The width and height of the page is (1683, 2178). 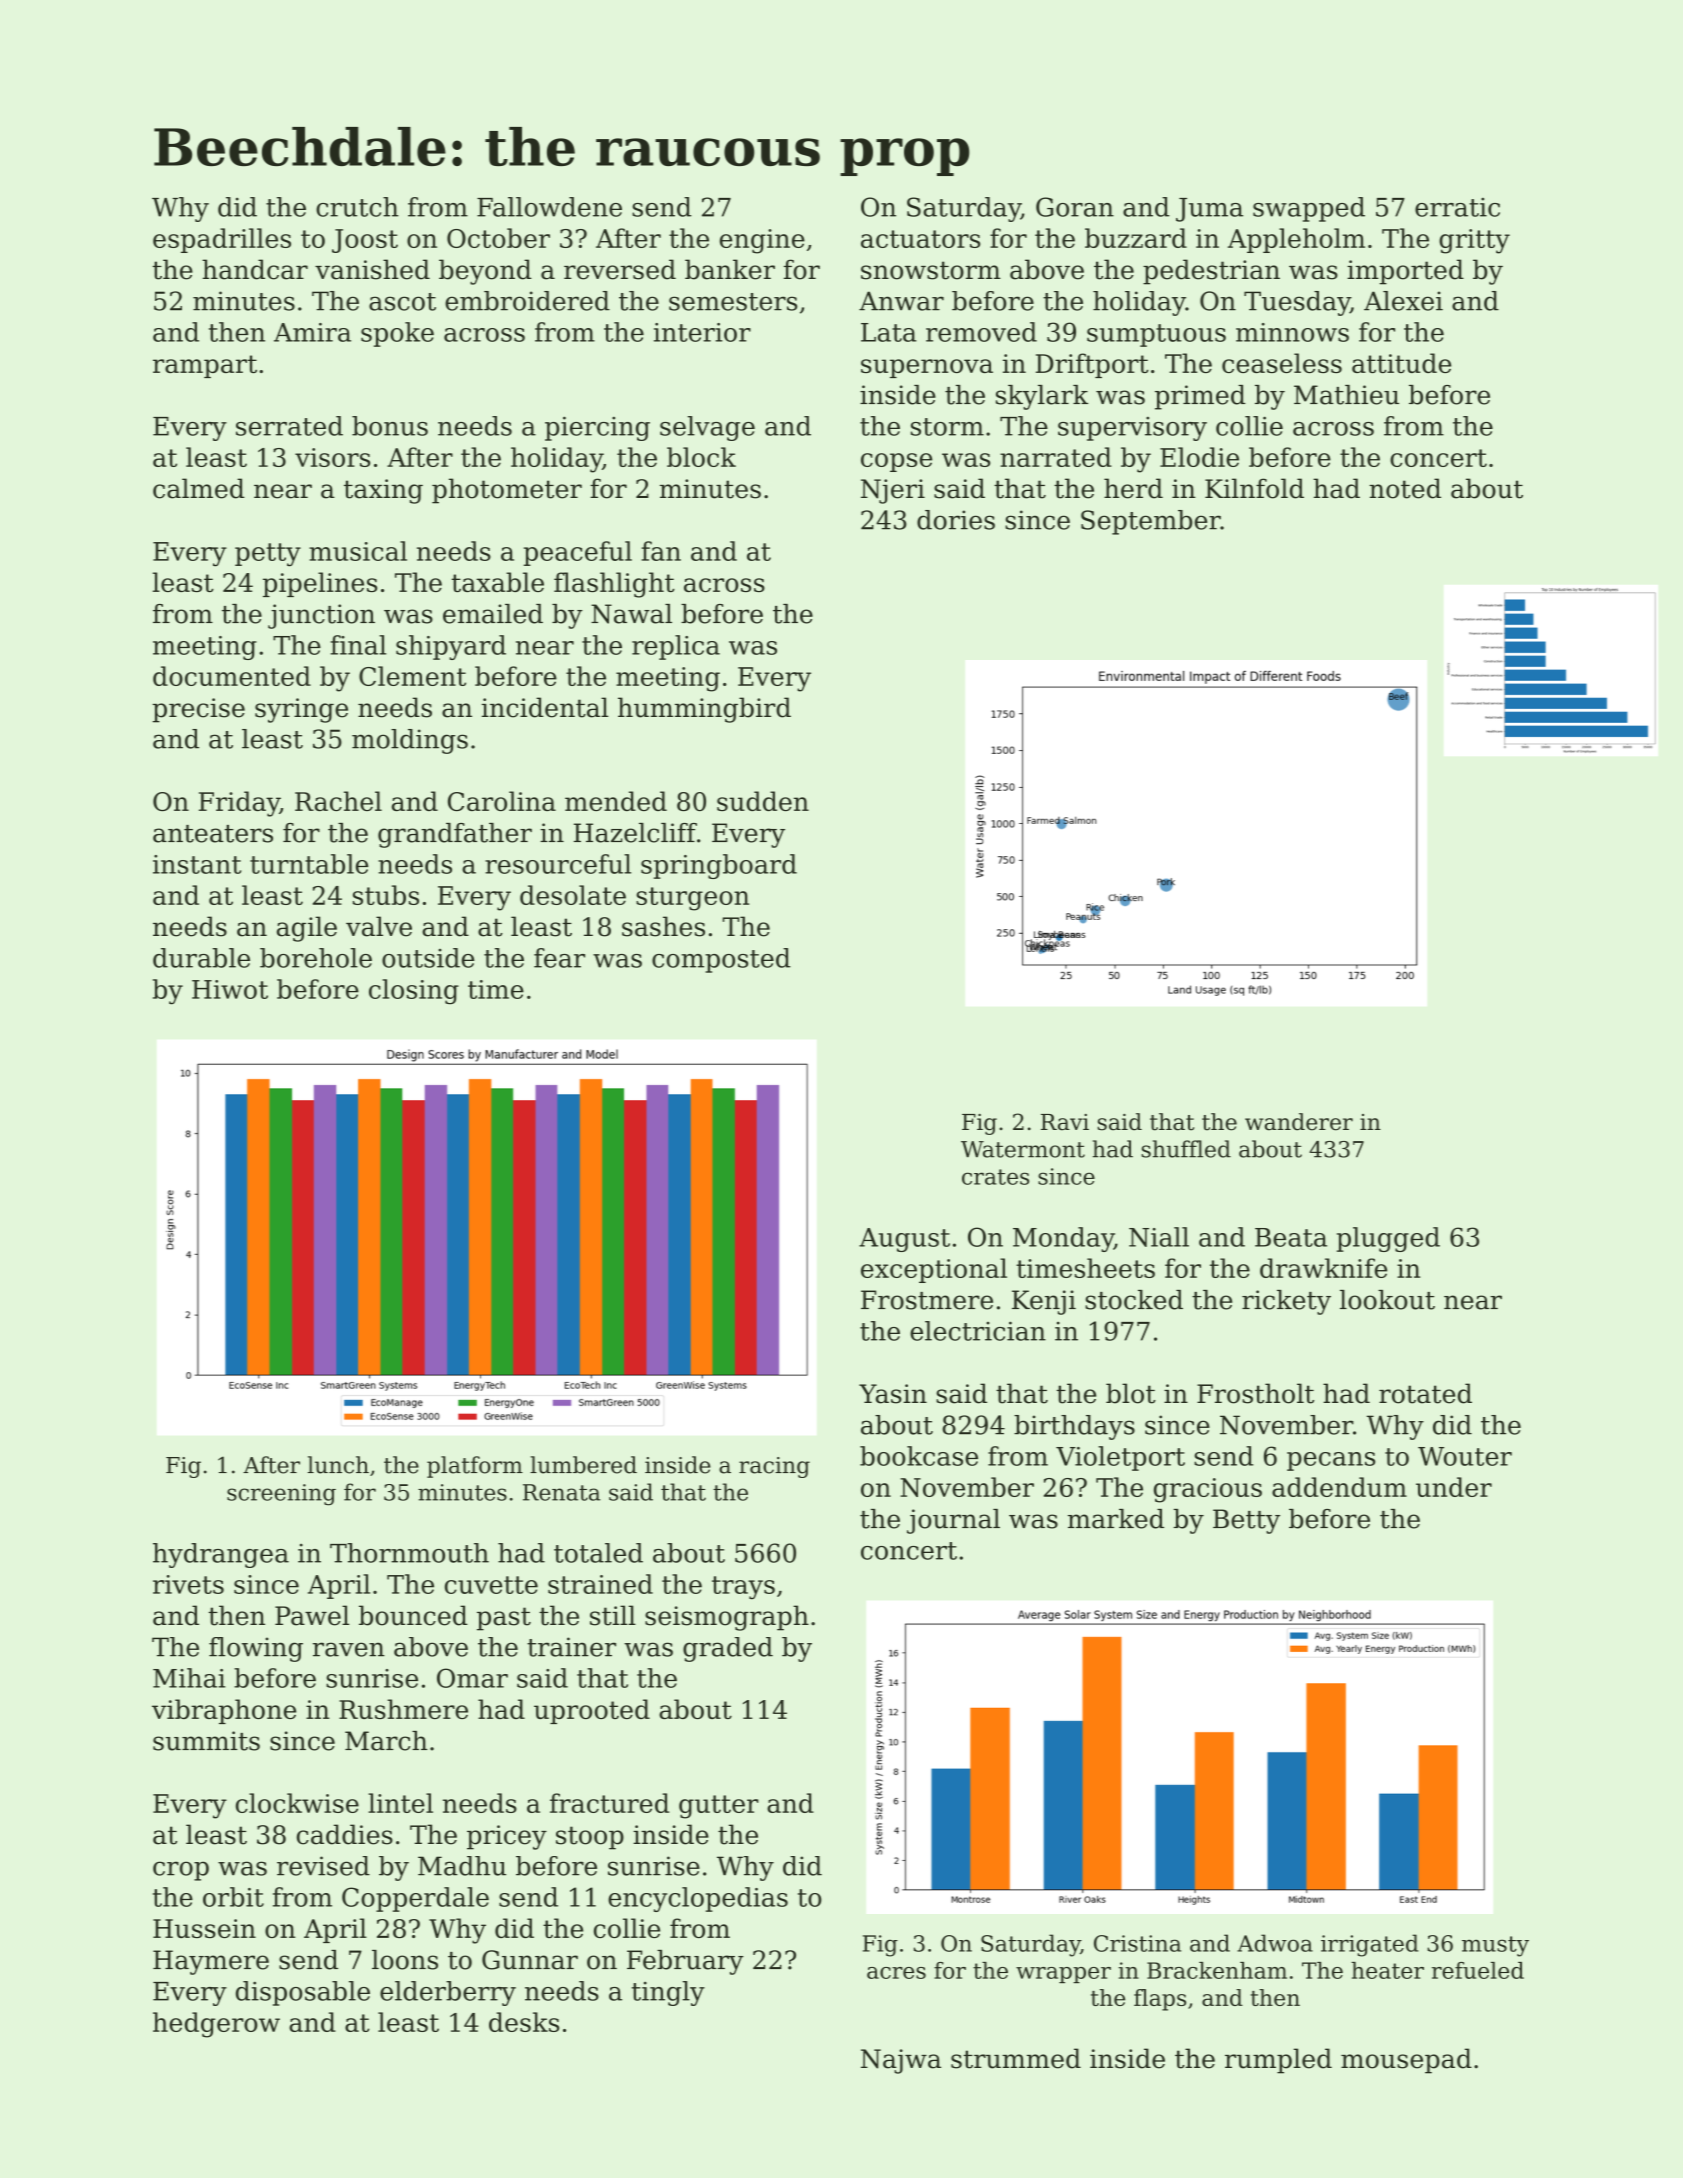 I want to click on Adwoa, so click(x=1275, y=1943).
